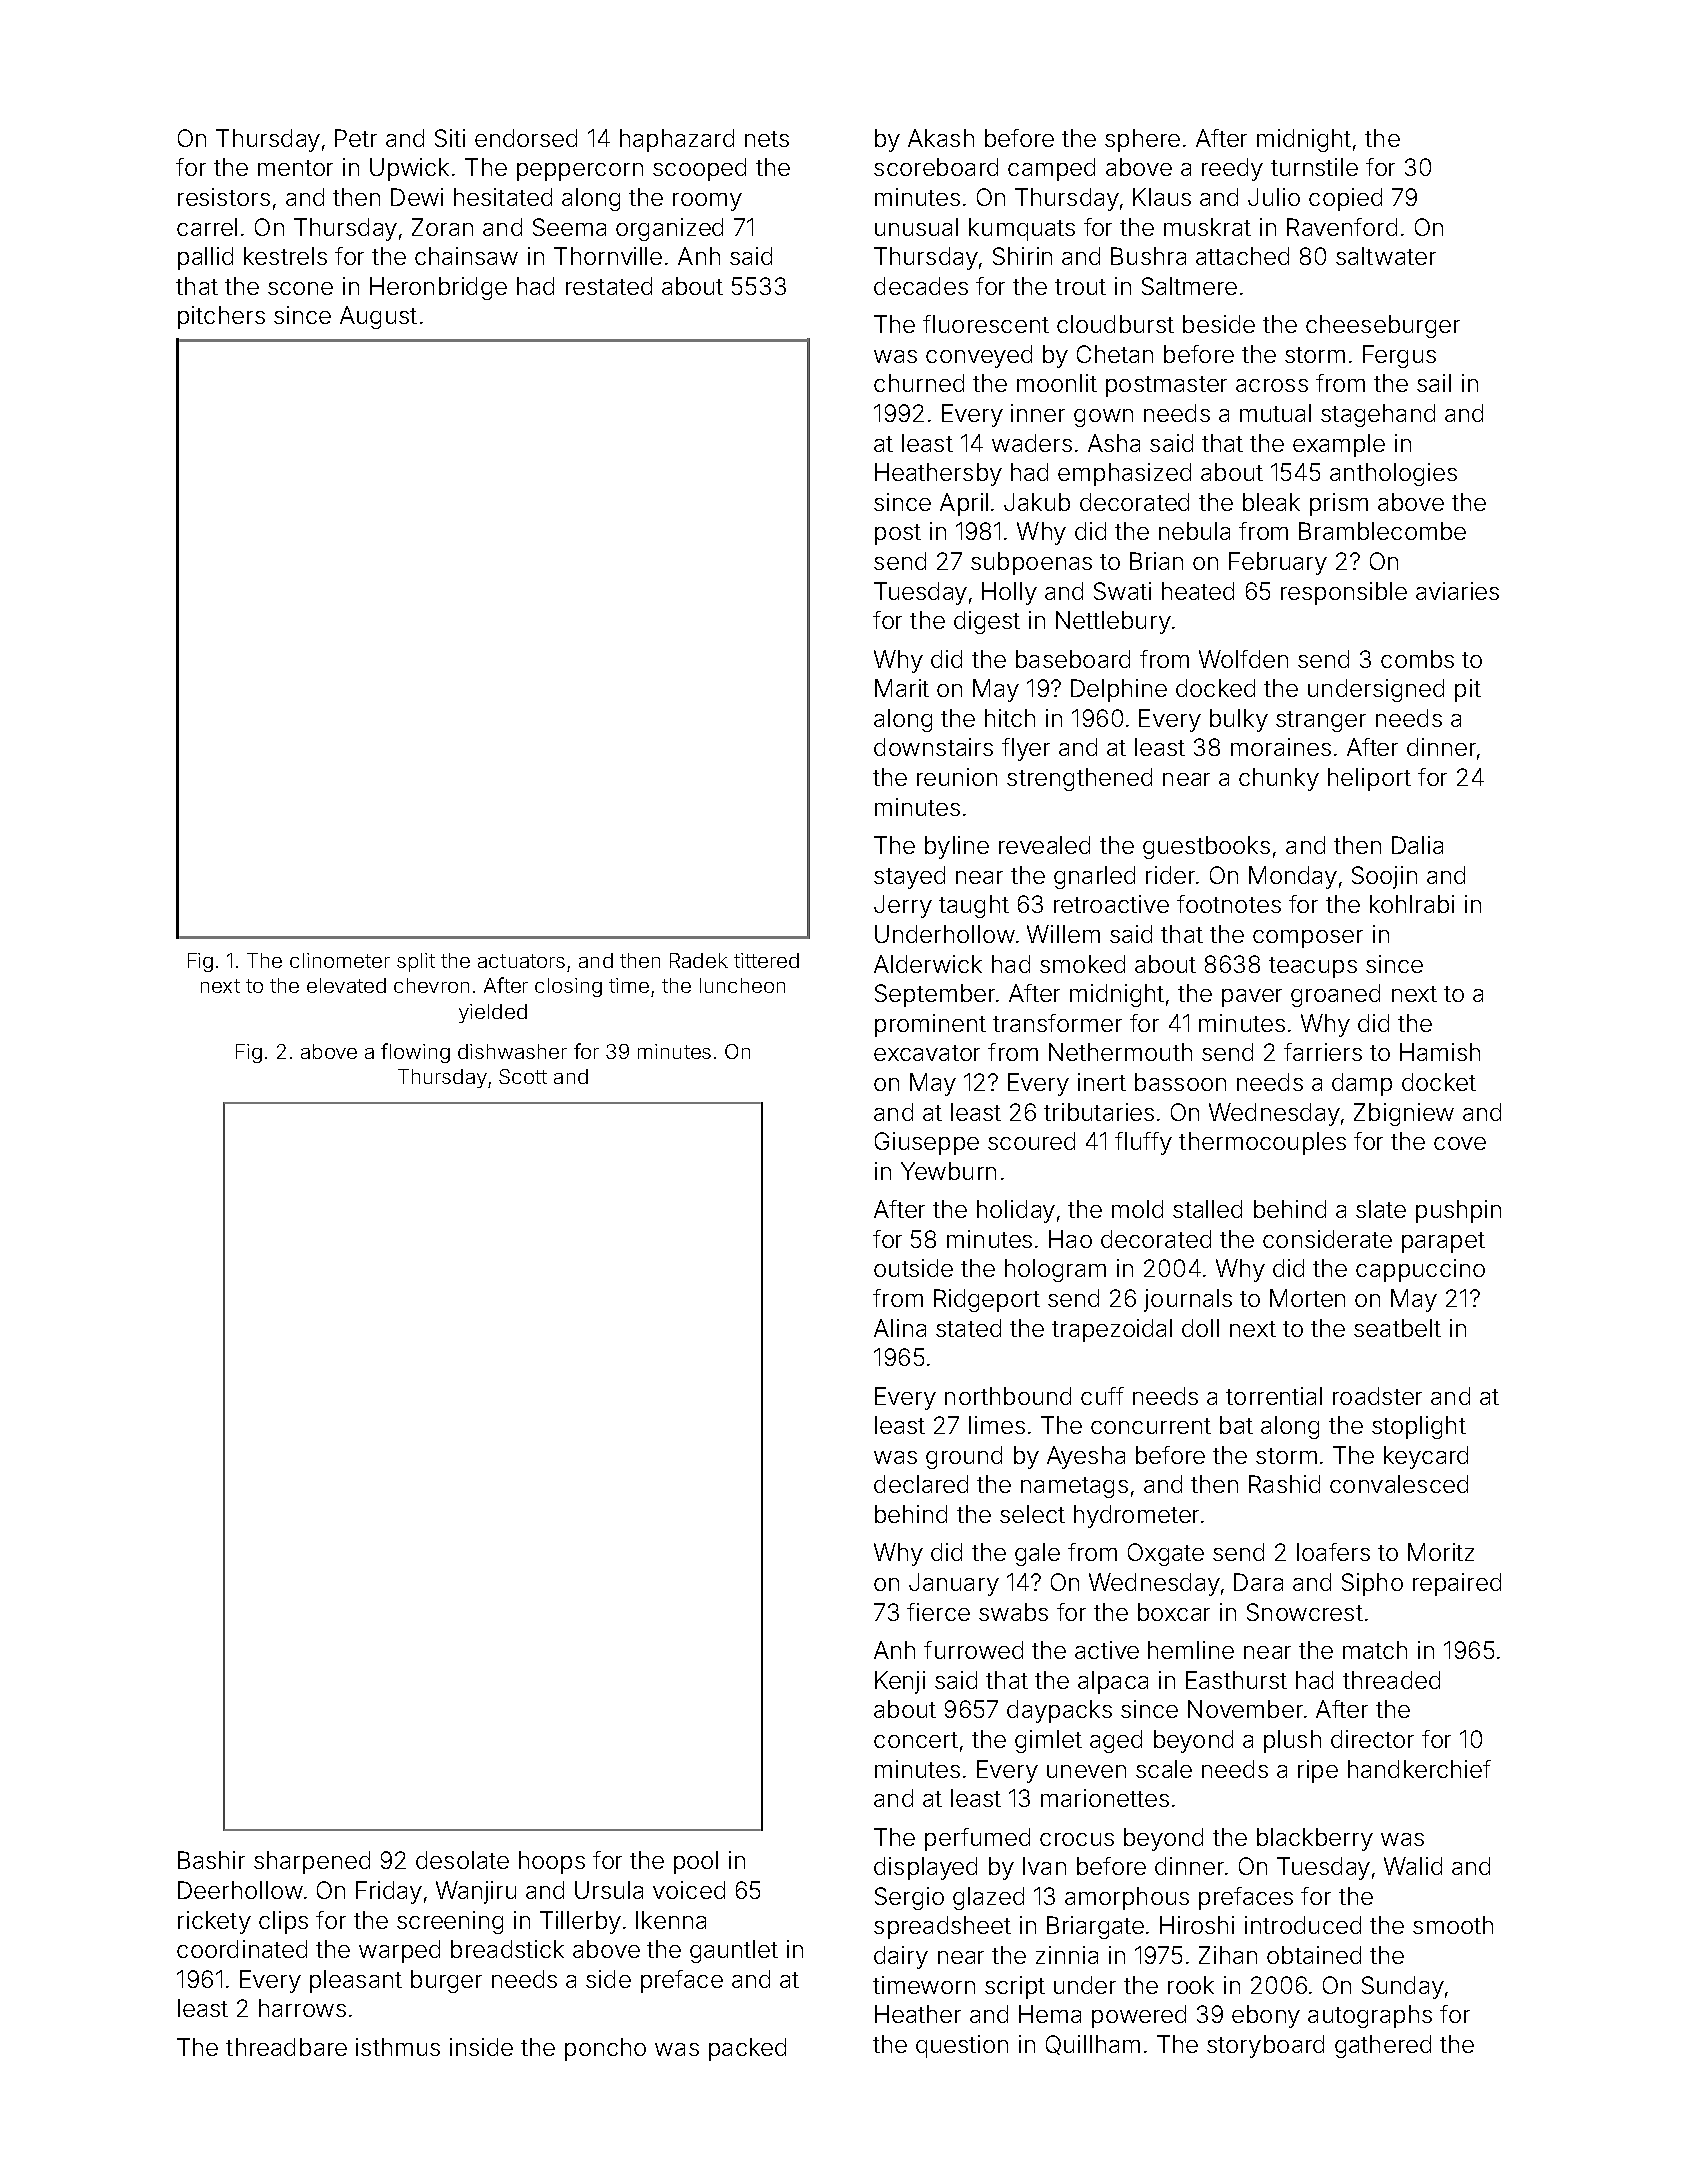 The image size is (1683, 2178). I want to click on sharpened, so click(312, 1862).
